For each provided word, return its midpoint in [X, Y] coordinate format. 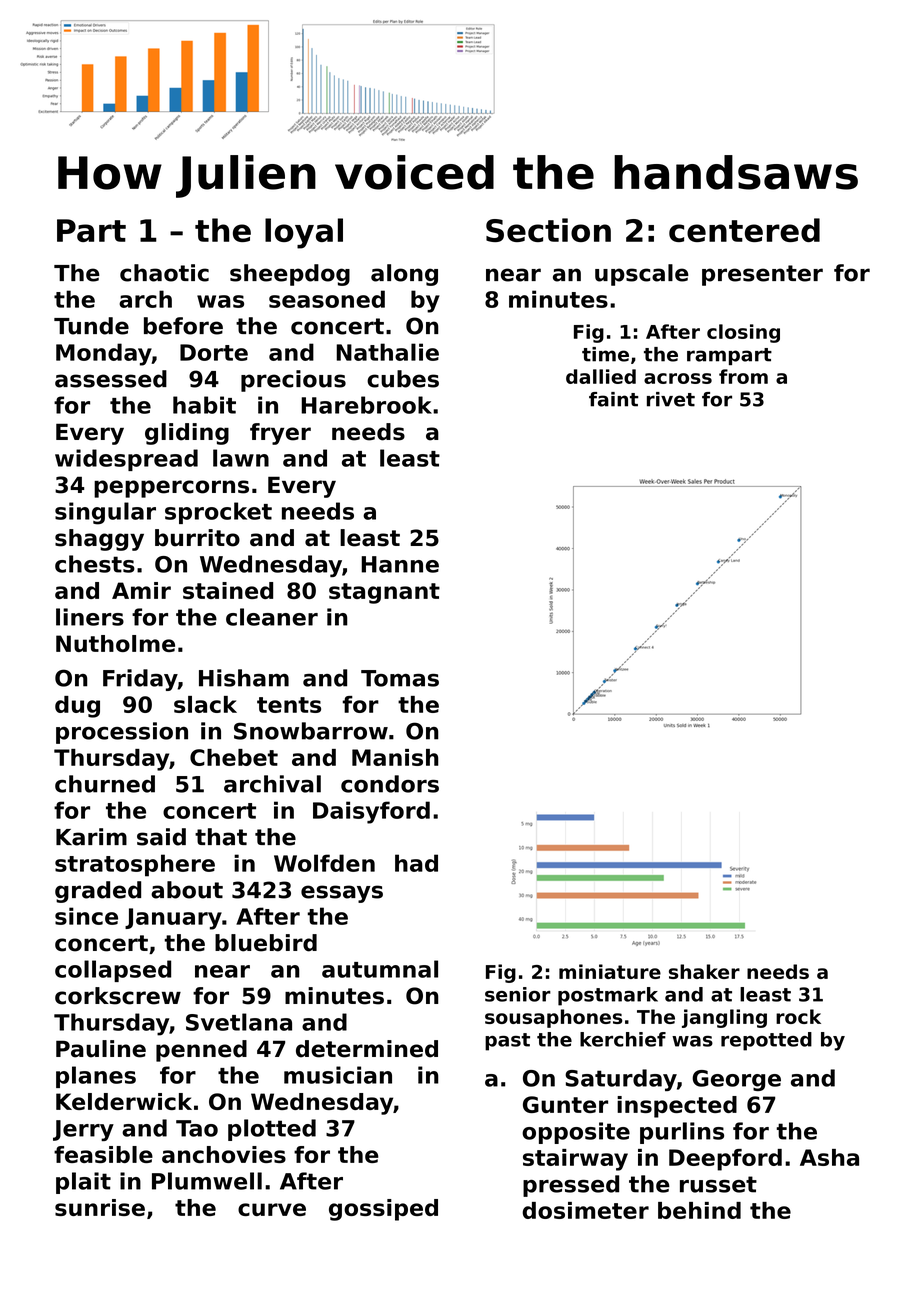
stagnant [384, 593]
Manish [395, 757]
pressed [571, 1186]
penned [201, 1051]
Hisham [244, 678]
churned [105, 784]
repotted [766, 1041]
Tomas [400, 678]
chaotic [164, 273]
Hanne [400, 564]
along [404, 275]
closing [743, 333]
